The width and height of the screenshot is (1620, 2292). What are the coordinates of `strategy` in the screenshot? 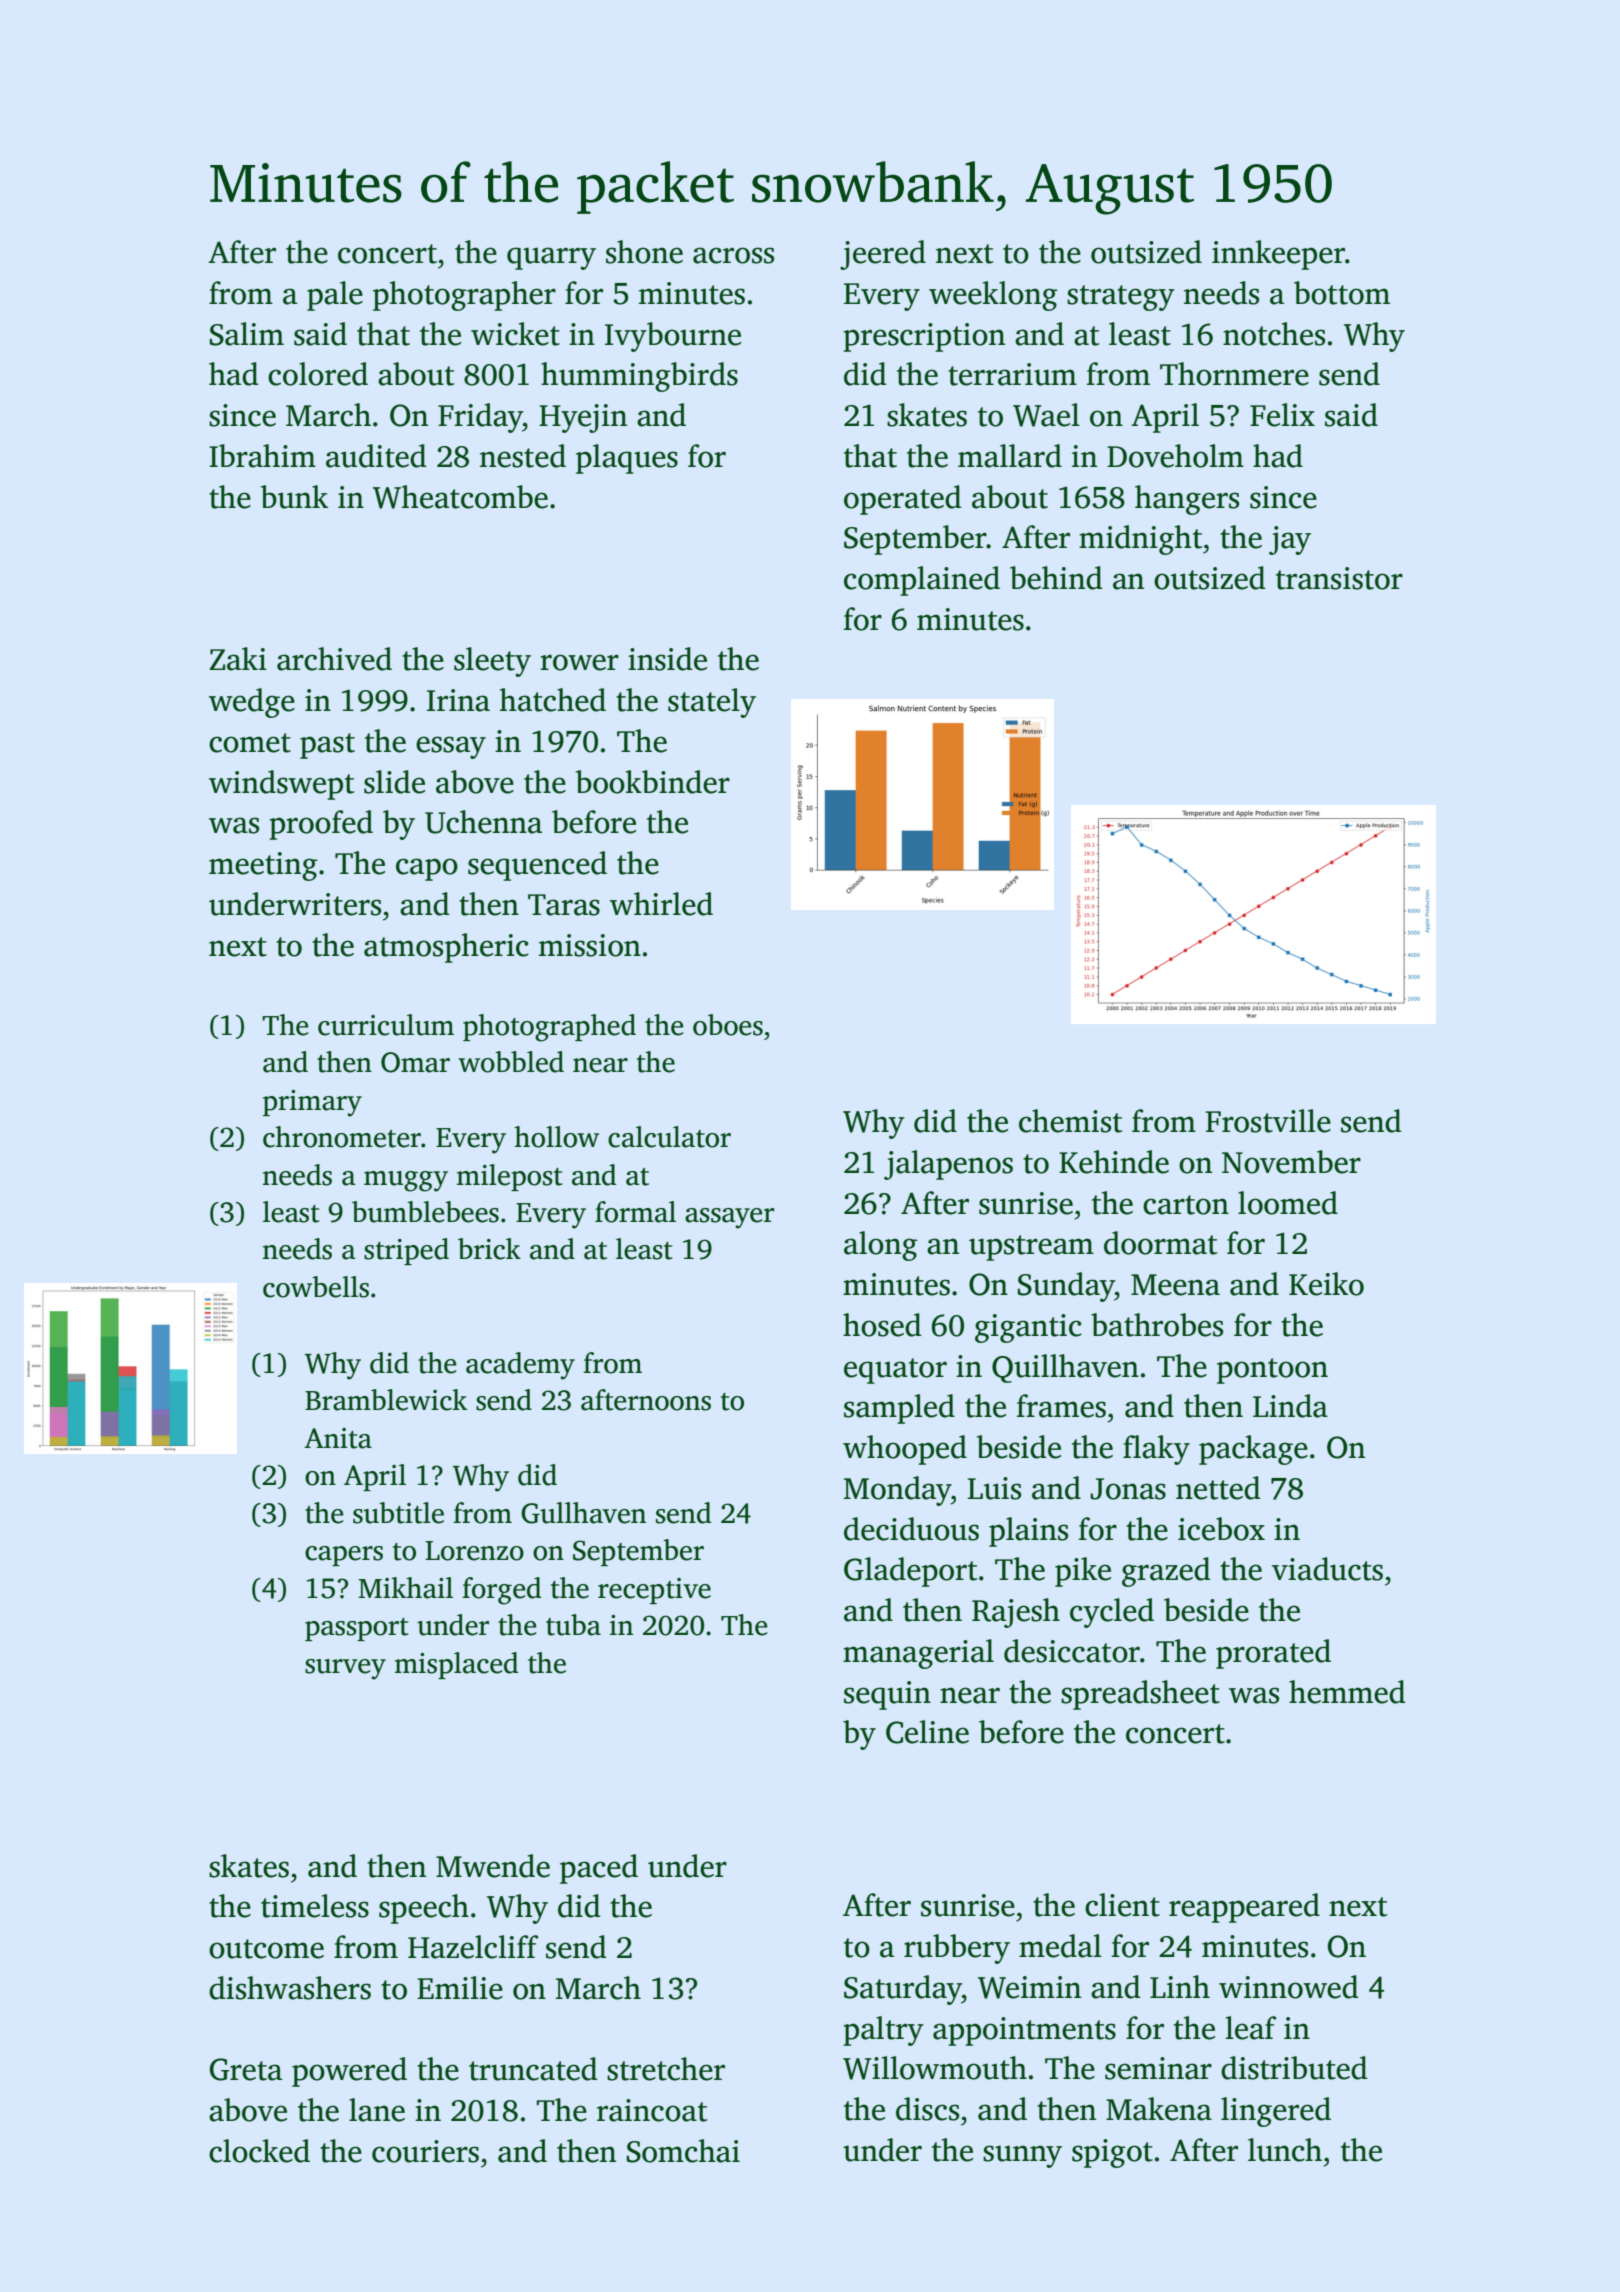 It's located at (1121, 298).
